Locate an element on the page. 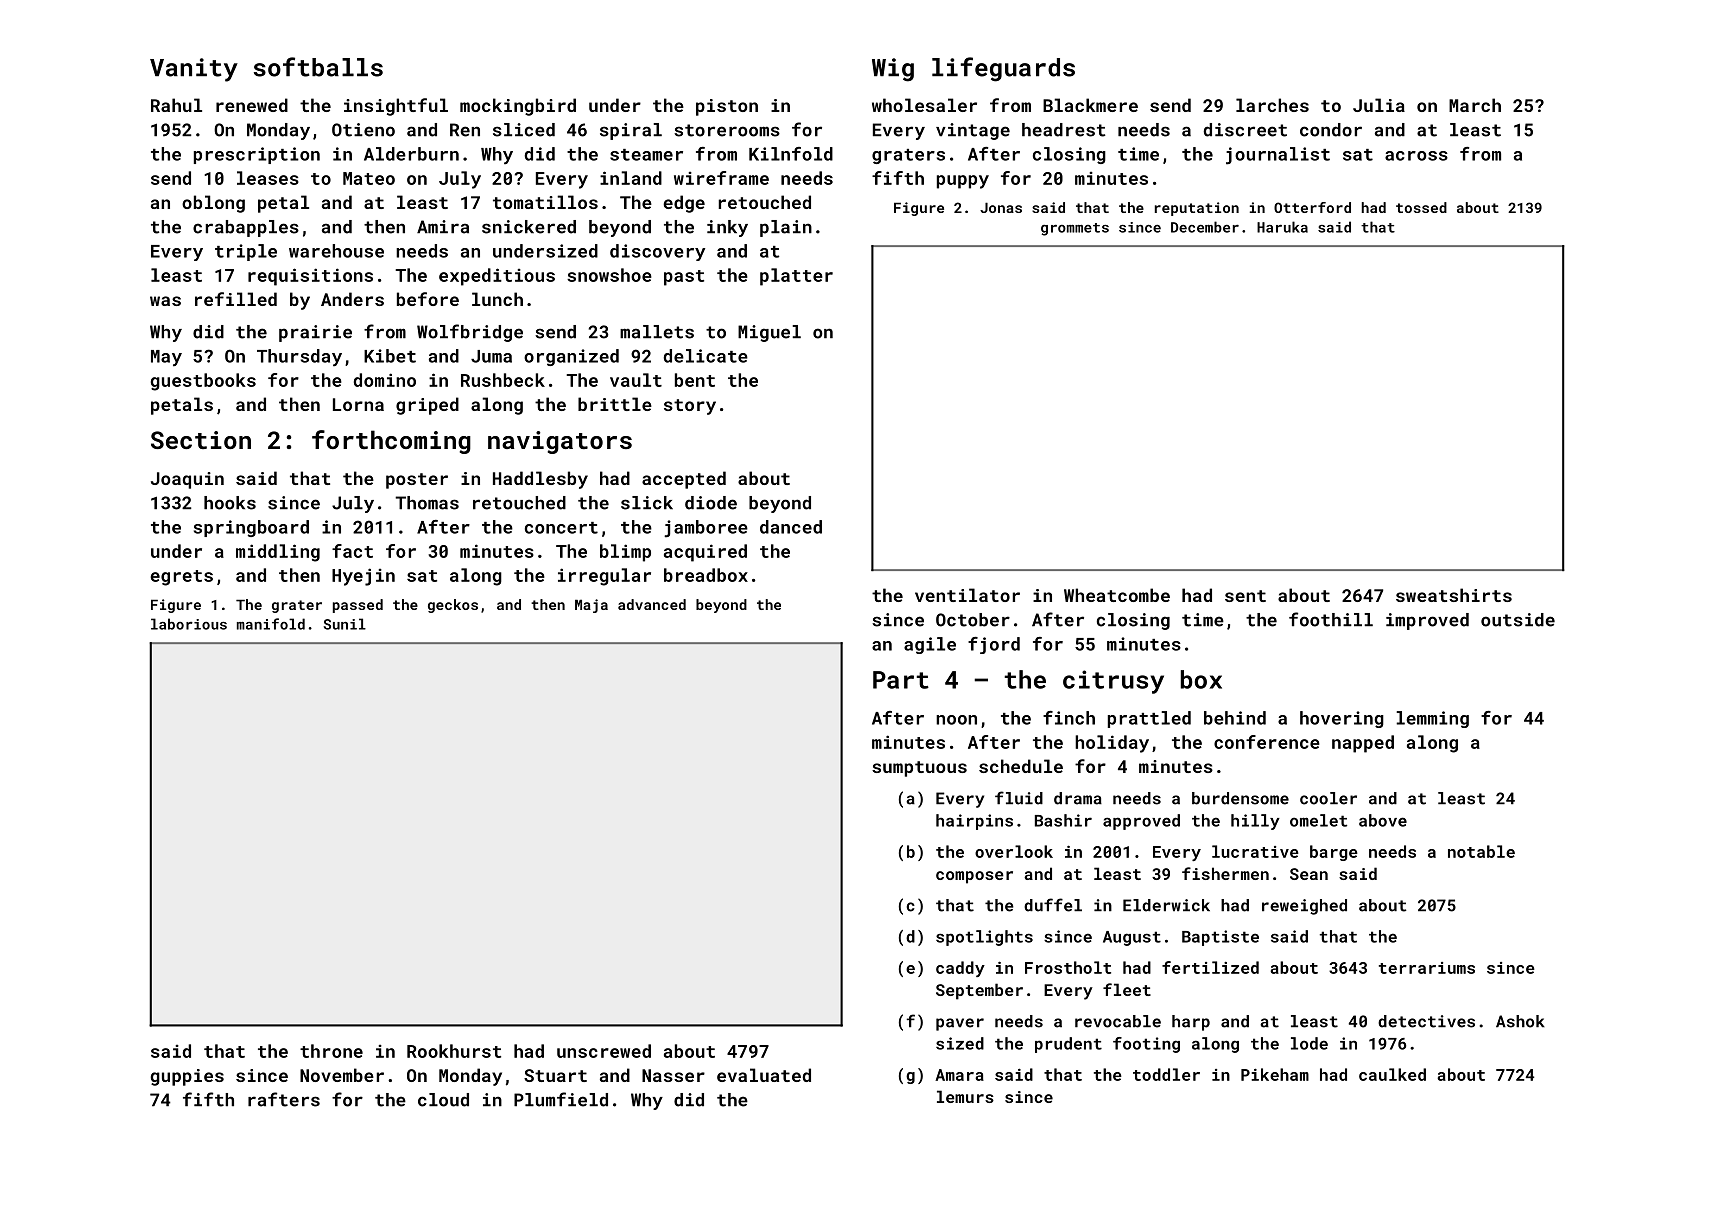 The width and height of the page is (1714, 1212). cloud is located at coordinates (443, 1100).
